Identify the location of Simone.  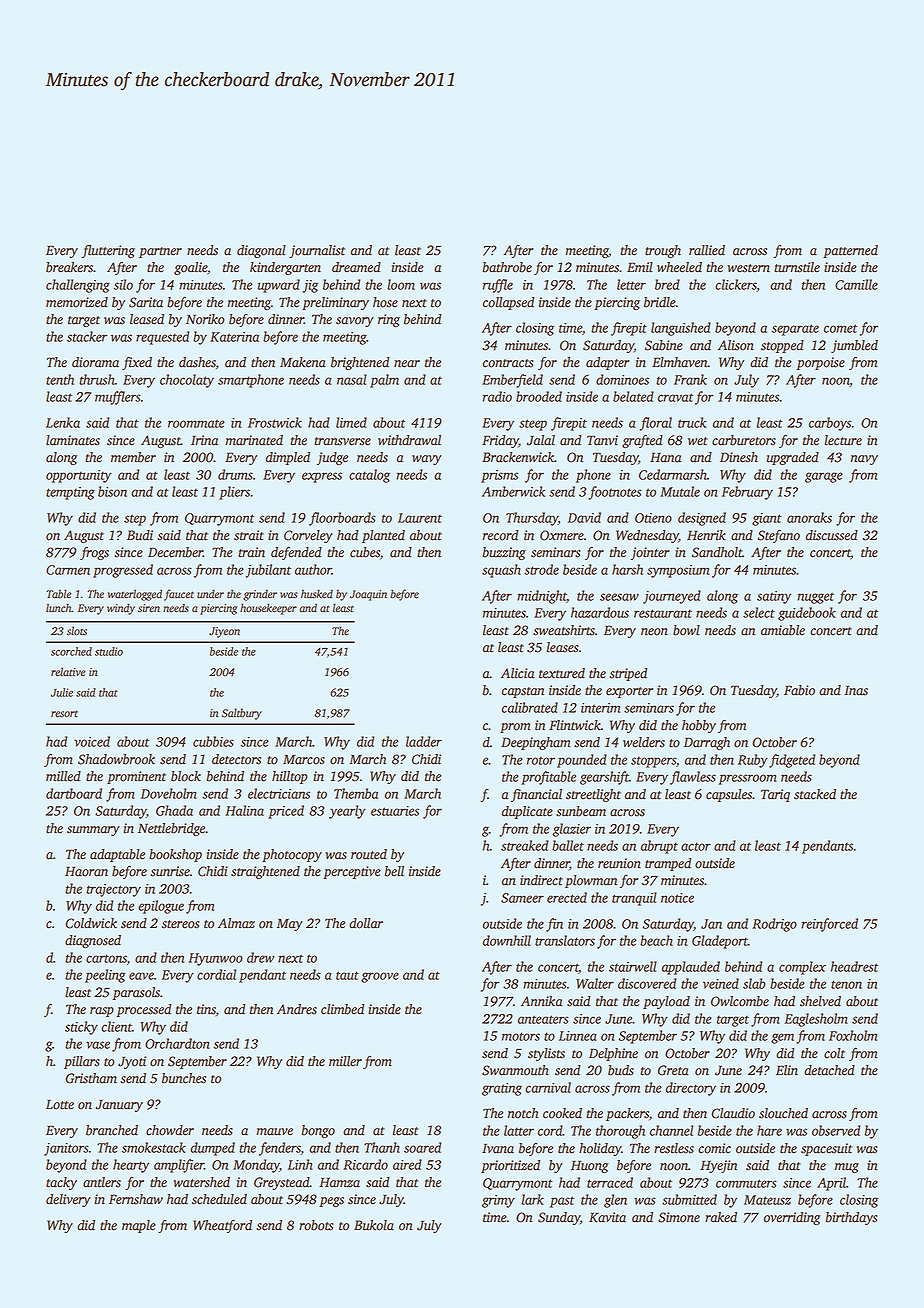
(679, 1217).
